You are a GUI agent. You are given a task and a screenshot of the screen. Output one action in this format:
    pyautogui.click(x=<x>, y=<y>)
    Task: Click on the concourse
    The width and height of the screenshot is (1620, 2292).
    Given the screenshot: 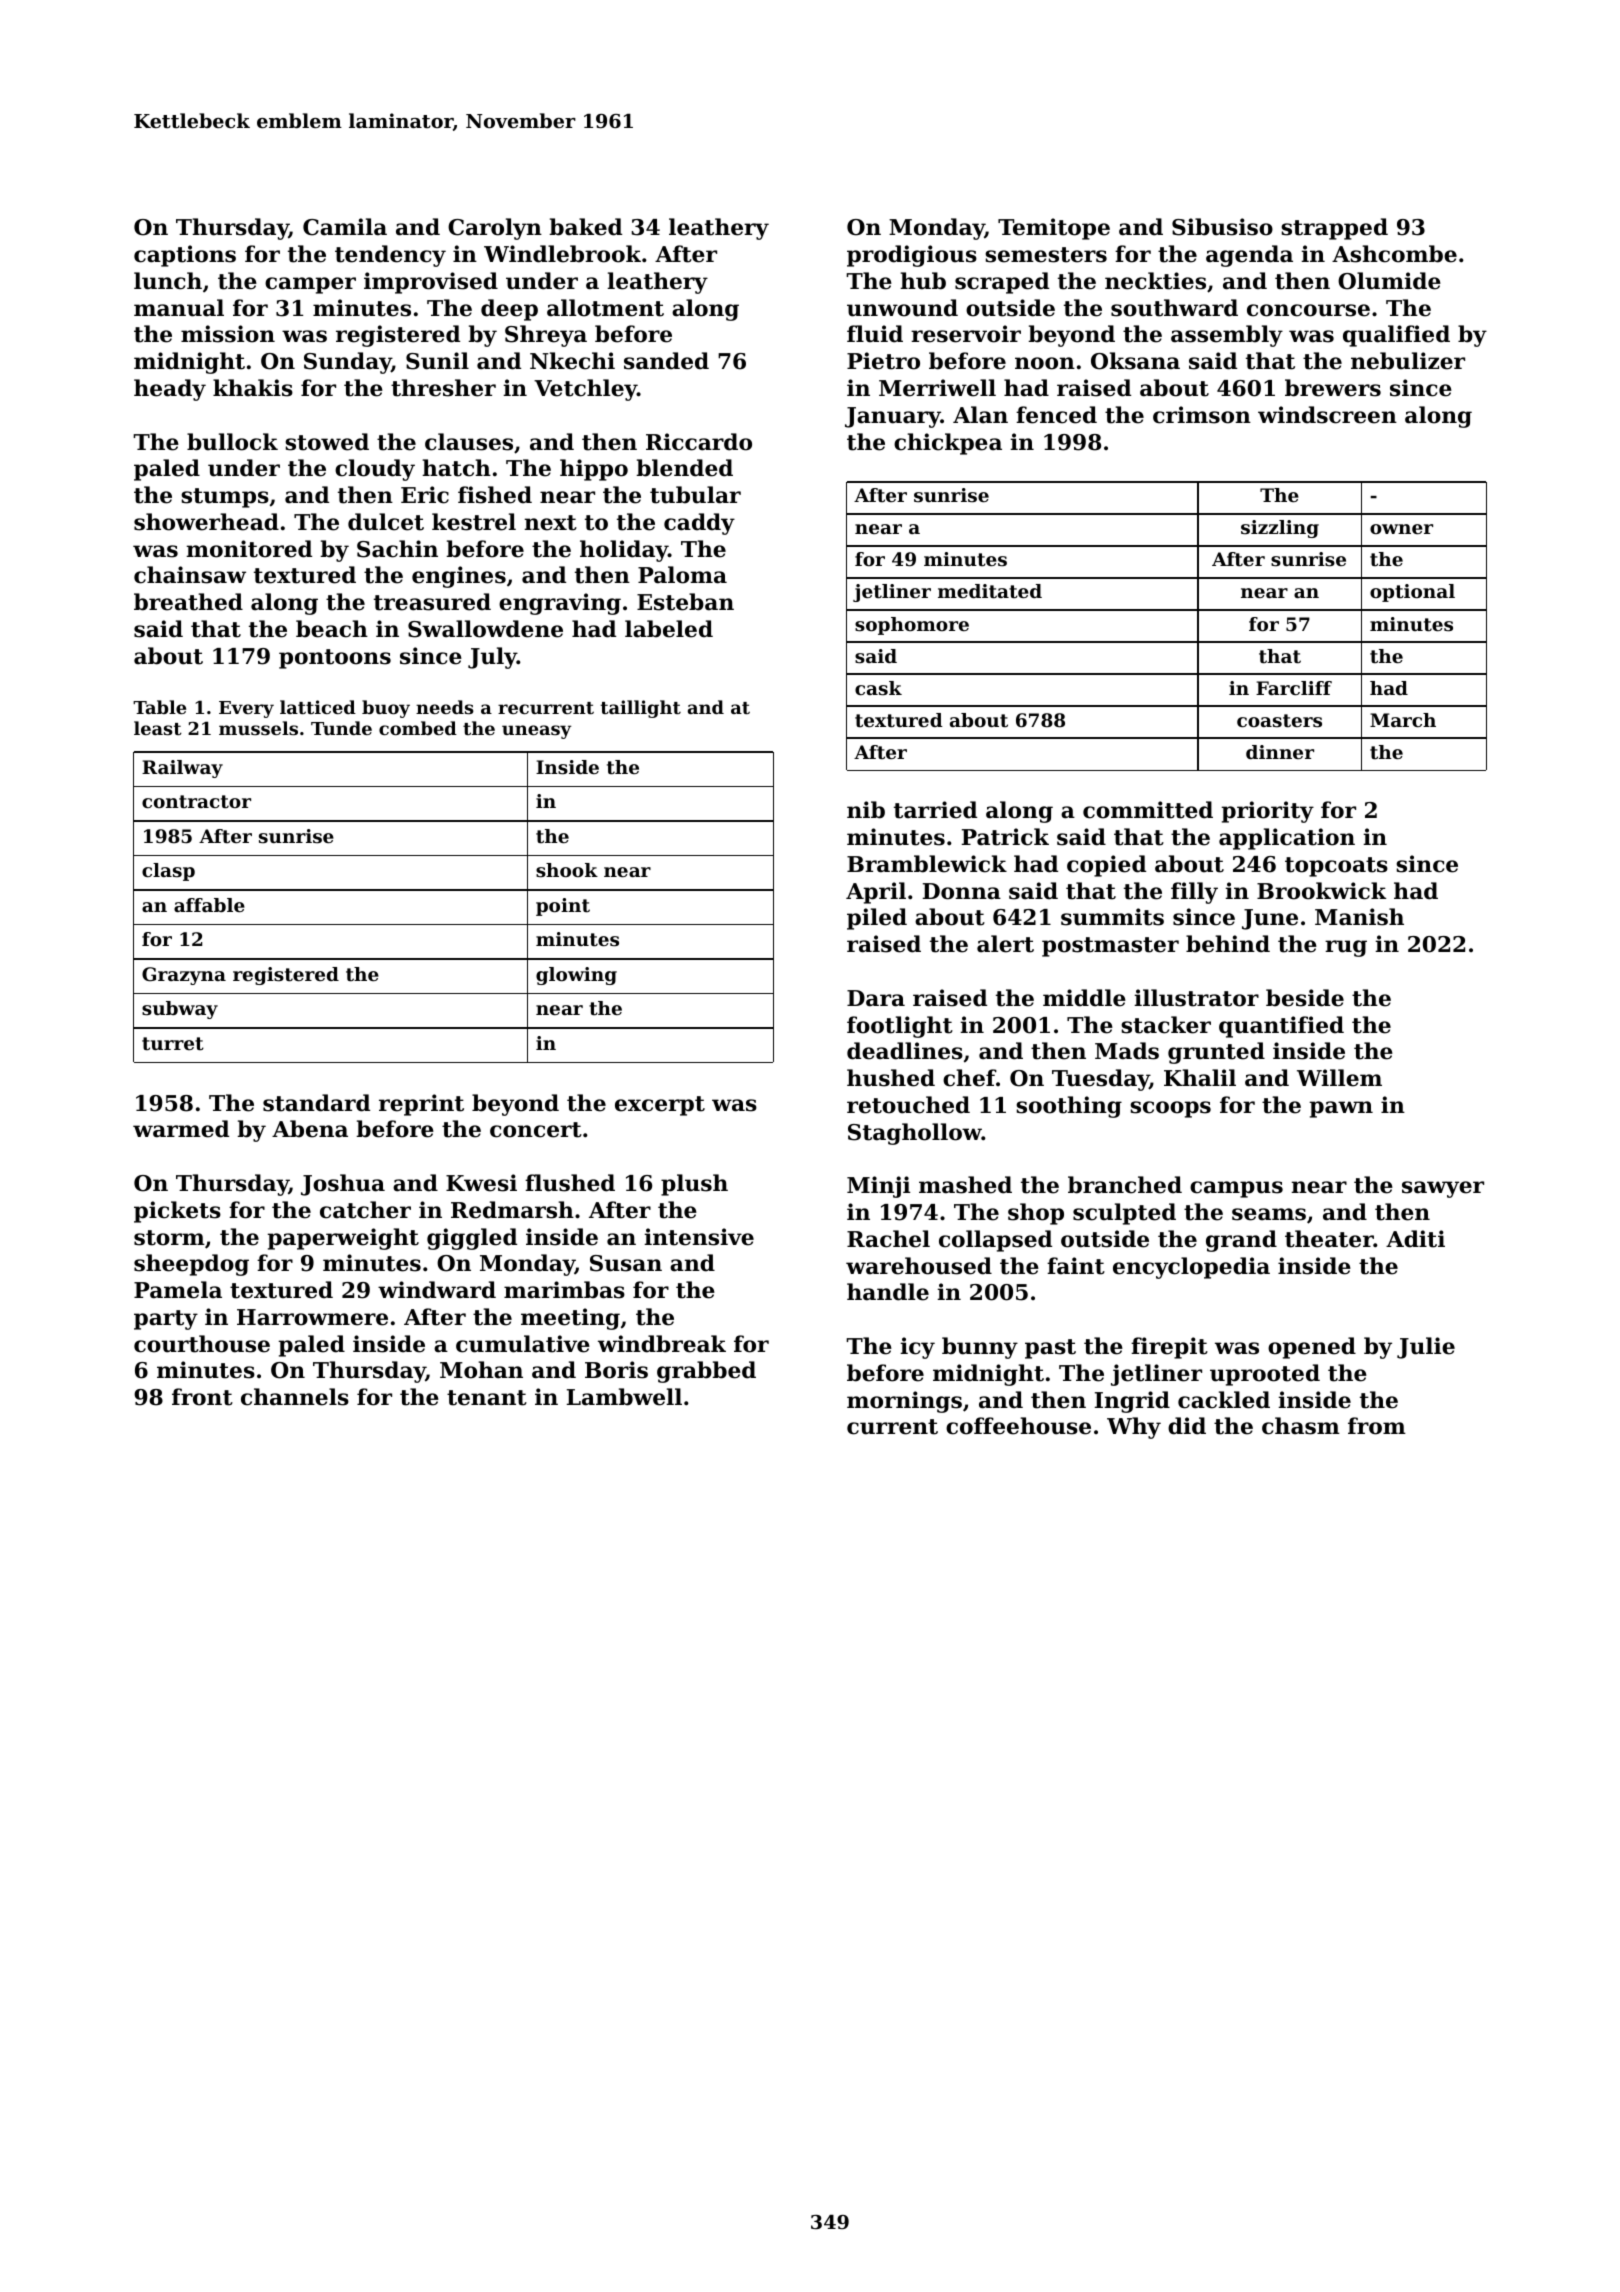 What is the action you would take?
    pyautogui.click(x=1308, y=310)
